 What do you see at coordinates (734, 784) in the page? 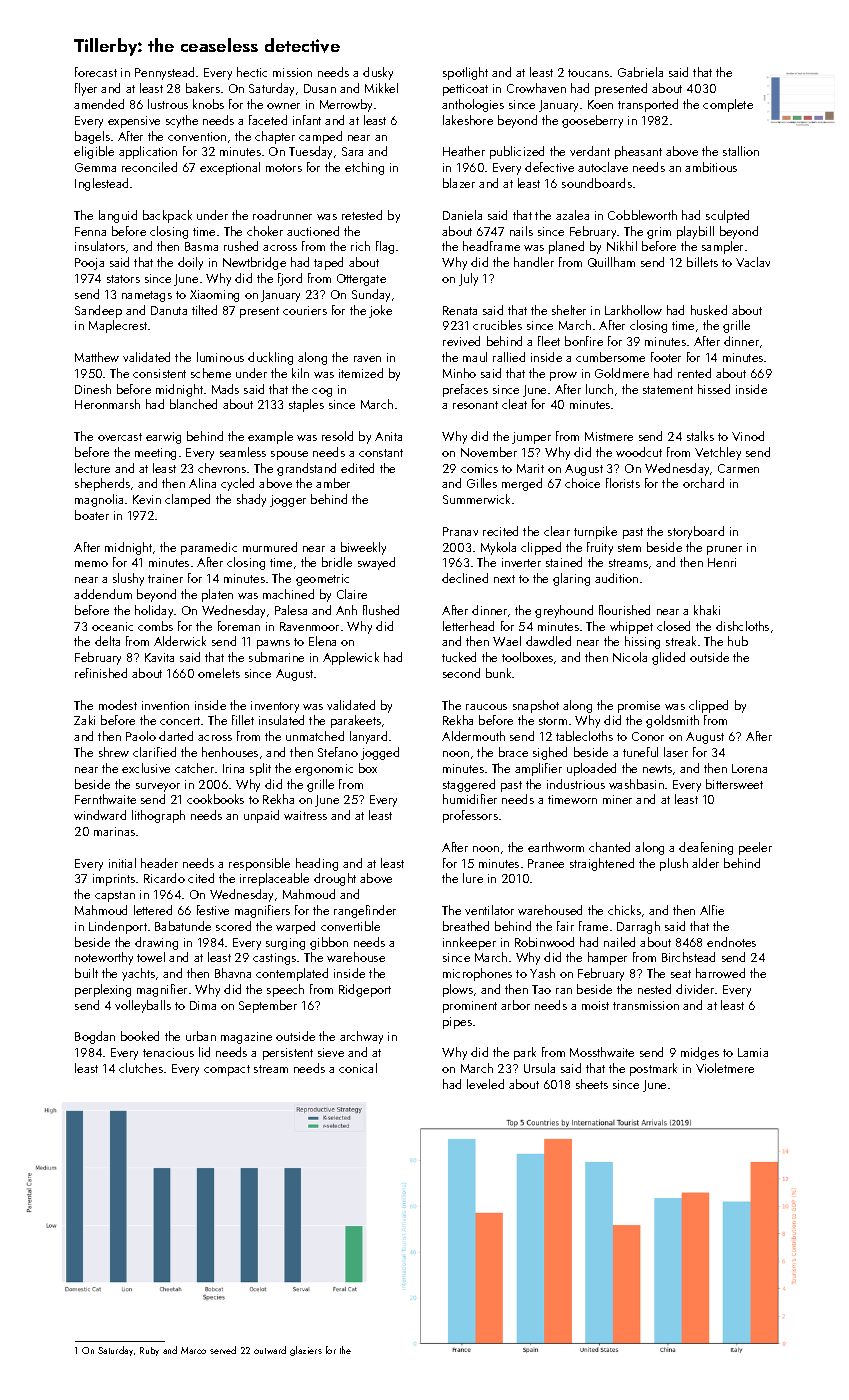
I see `bittersweet` at bounding box center [734, 784].
